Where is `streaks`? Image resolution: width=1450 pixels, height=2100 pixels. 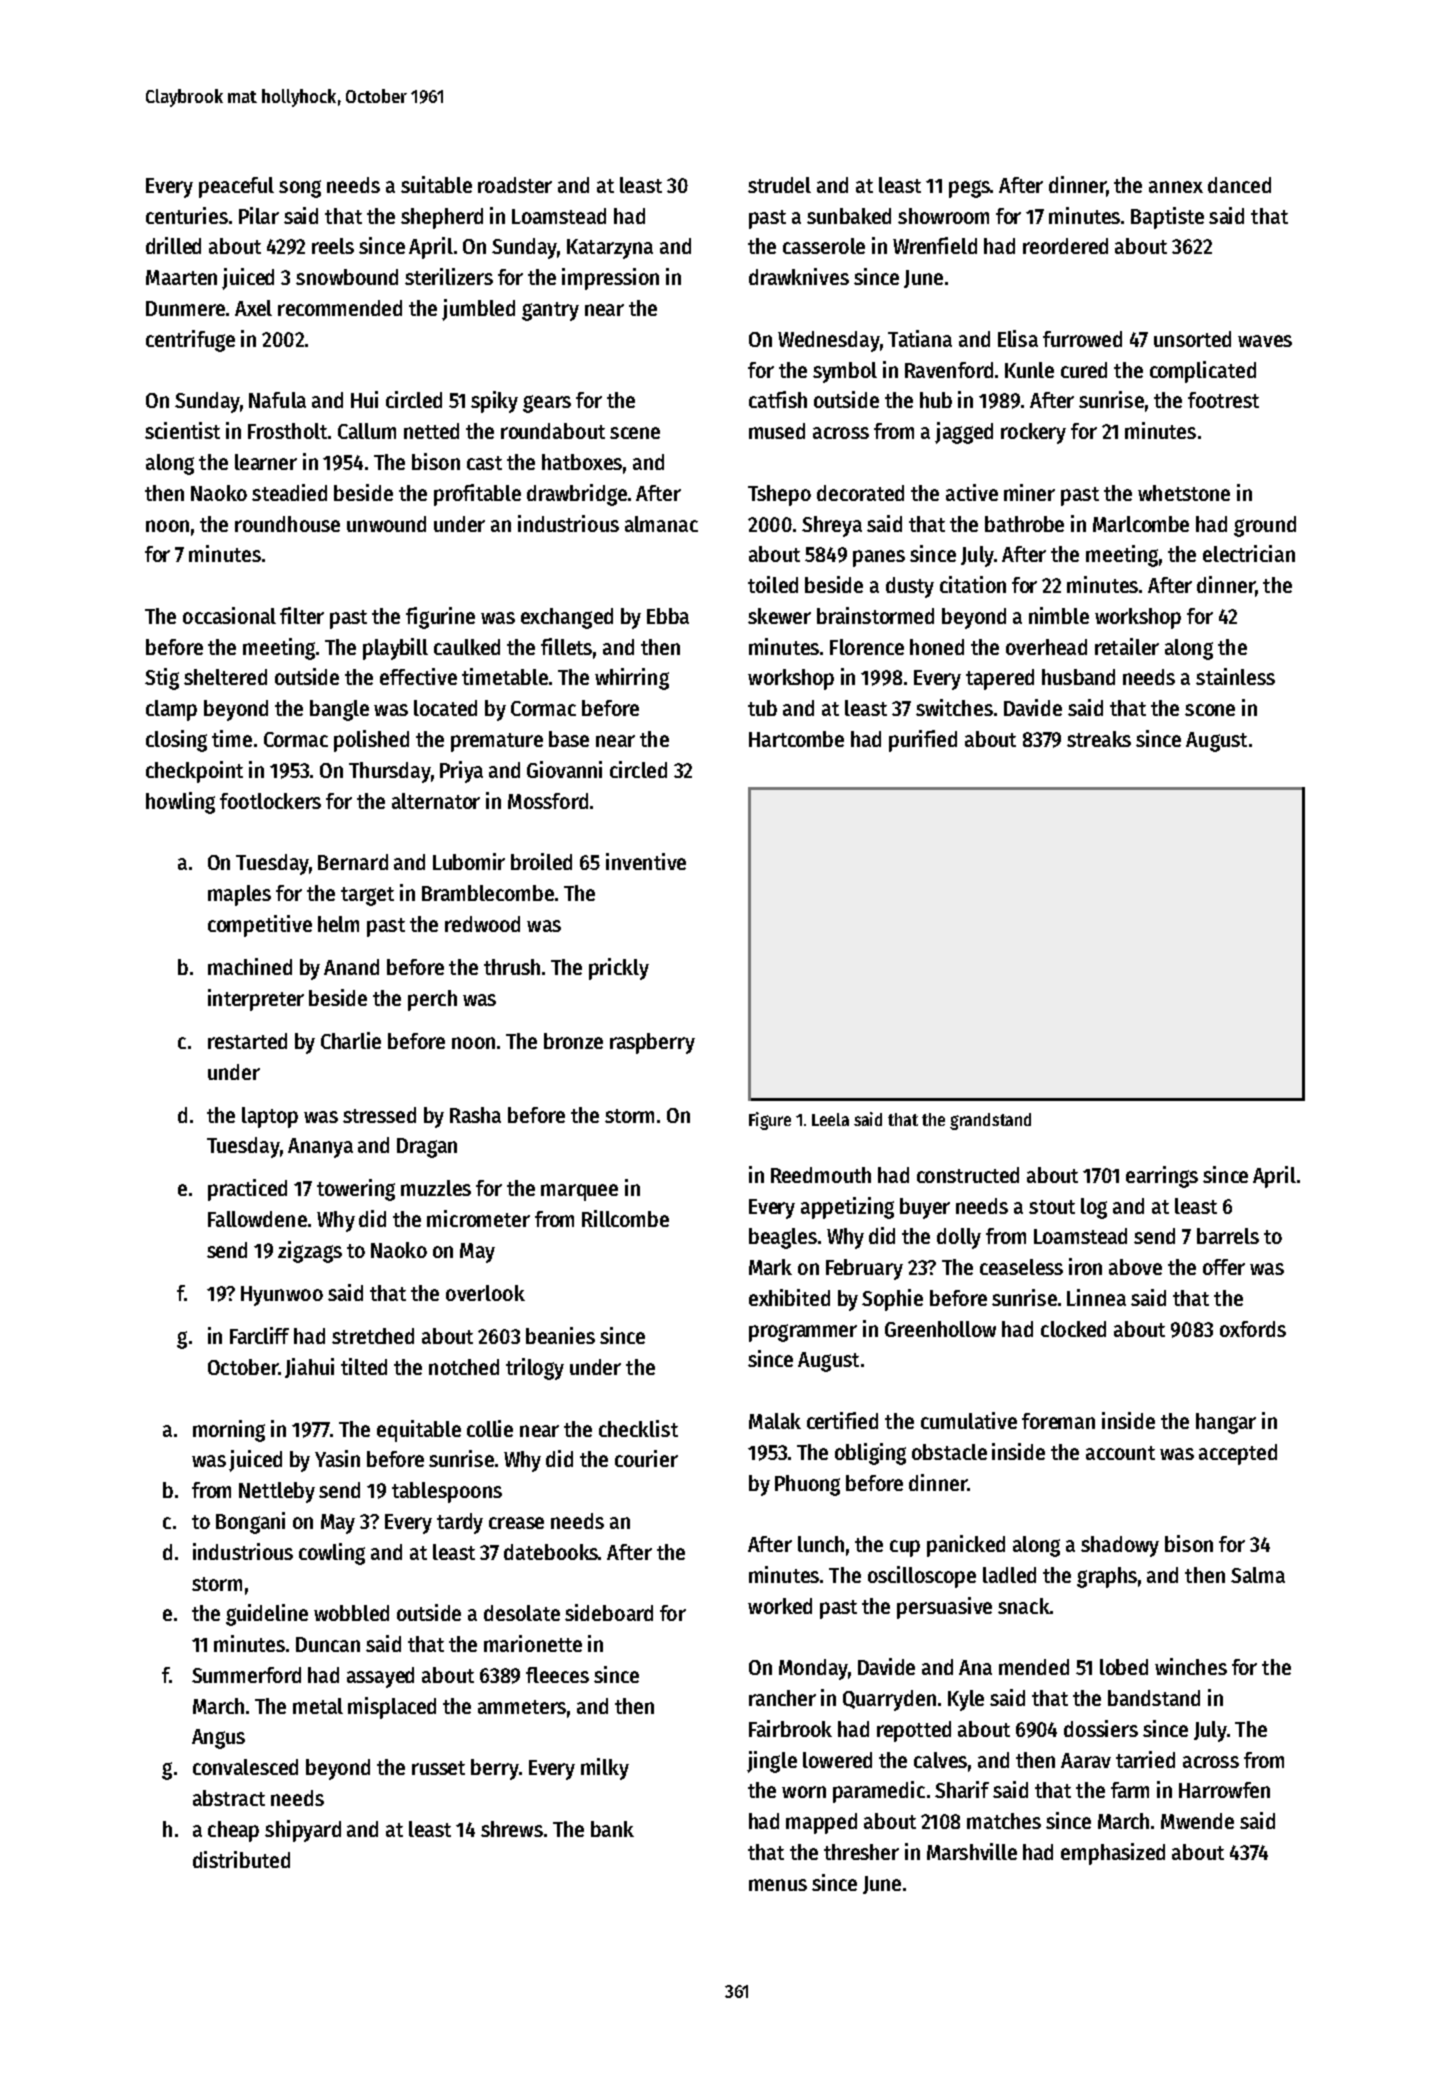
streaks is located at coordinates (1099, 739).
